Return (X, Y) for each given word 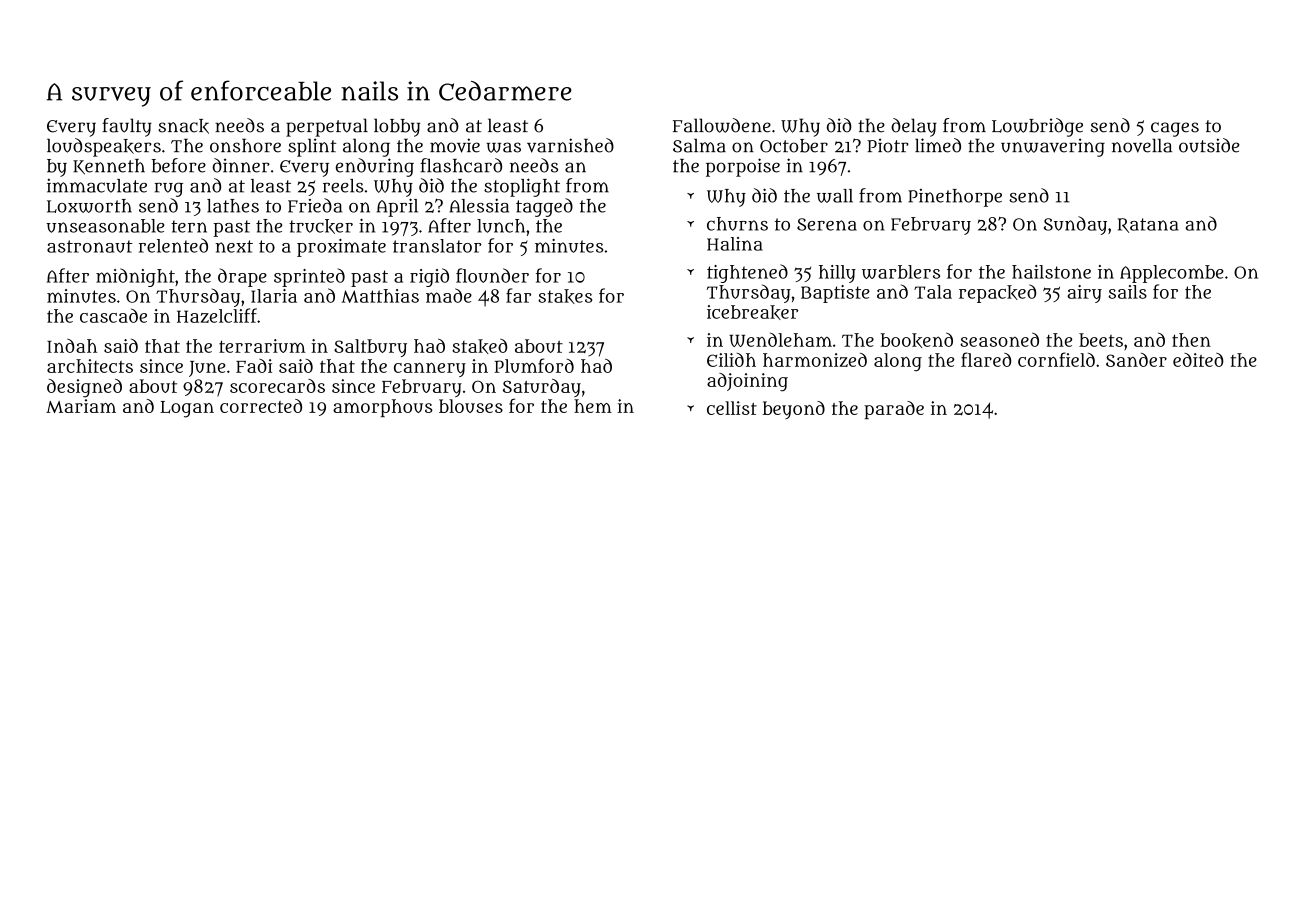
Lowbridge (1037, 127)
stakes (565, 296)
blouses (471, 406)
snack (183, 126)
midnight (135, 277)
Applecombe (1172, 274)
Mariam (81, 406)
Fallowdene (722, 125)
